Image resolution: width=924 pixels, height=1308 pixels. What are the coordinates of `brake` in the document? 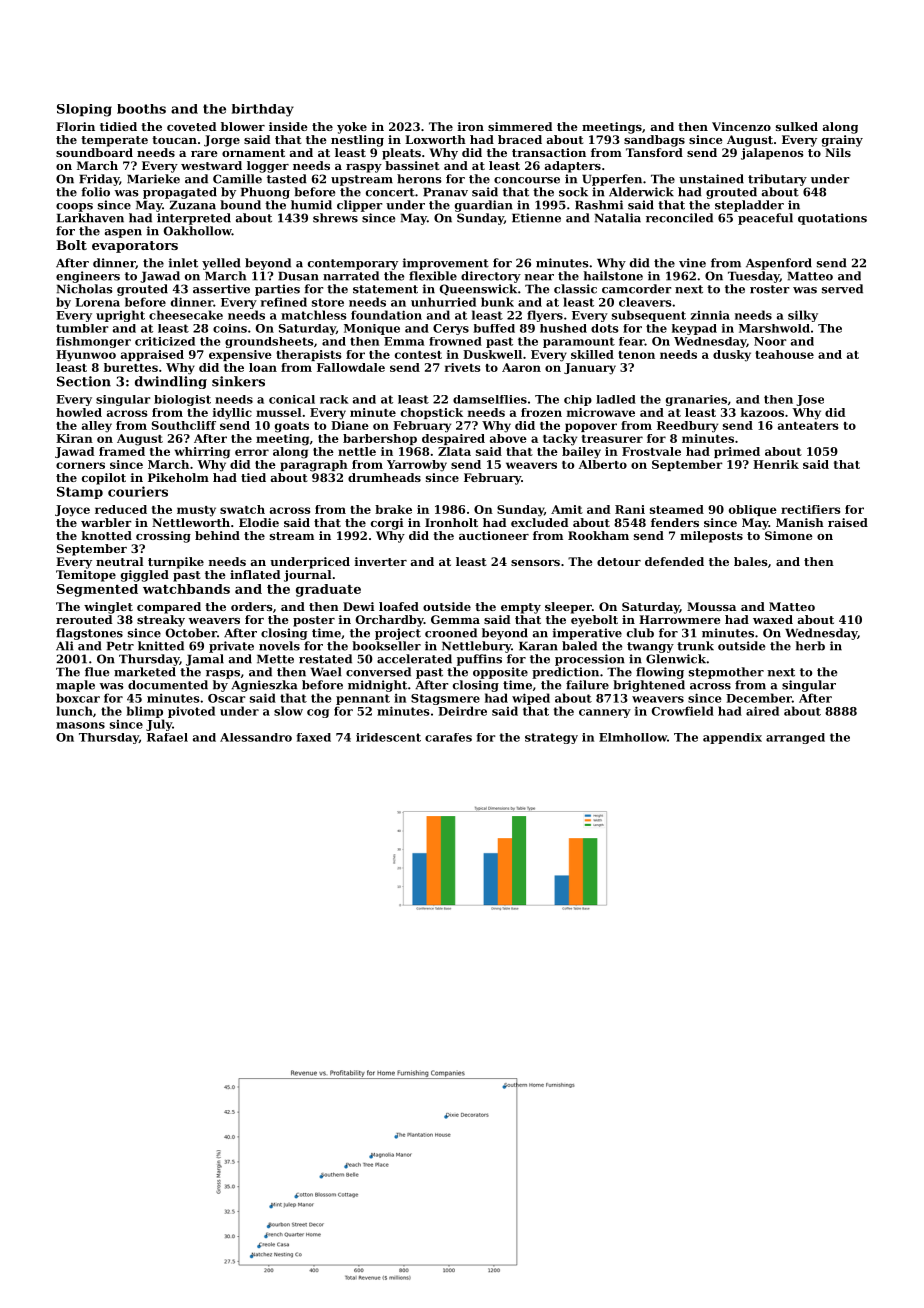 It's located at (393, 509).
